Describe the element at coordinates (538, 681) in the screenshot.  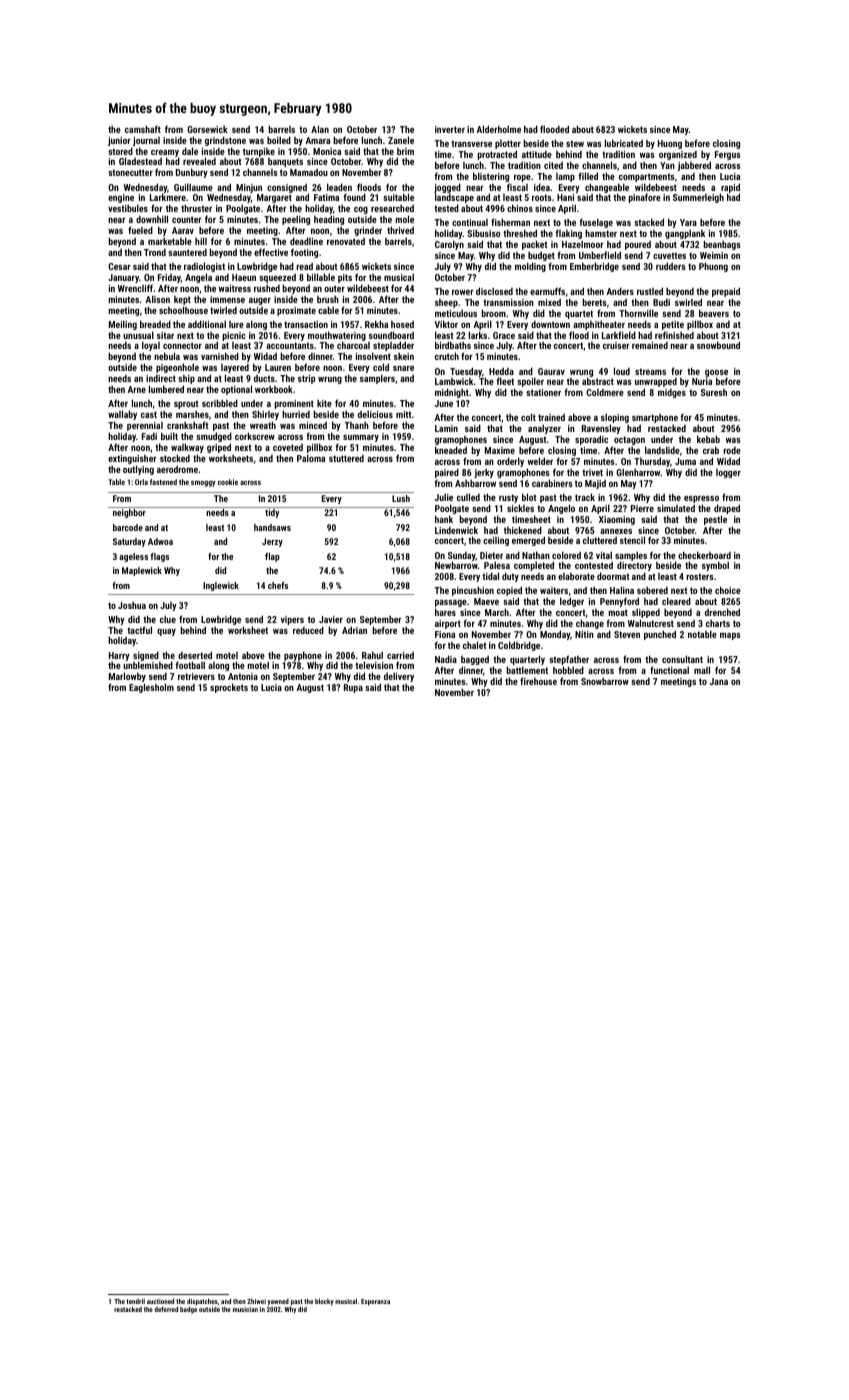
I see `firehouse` at that location.
